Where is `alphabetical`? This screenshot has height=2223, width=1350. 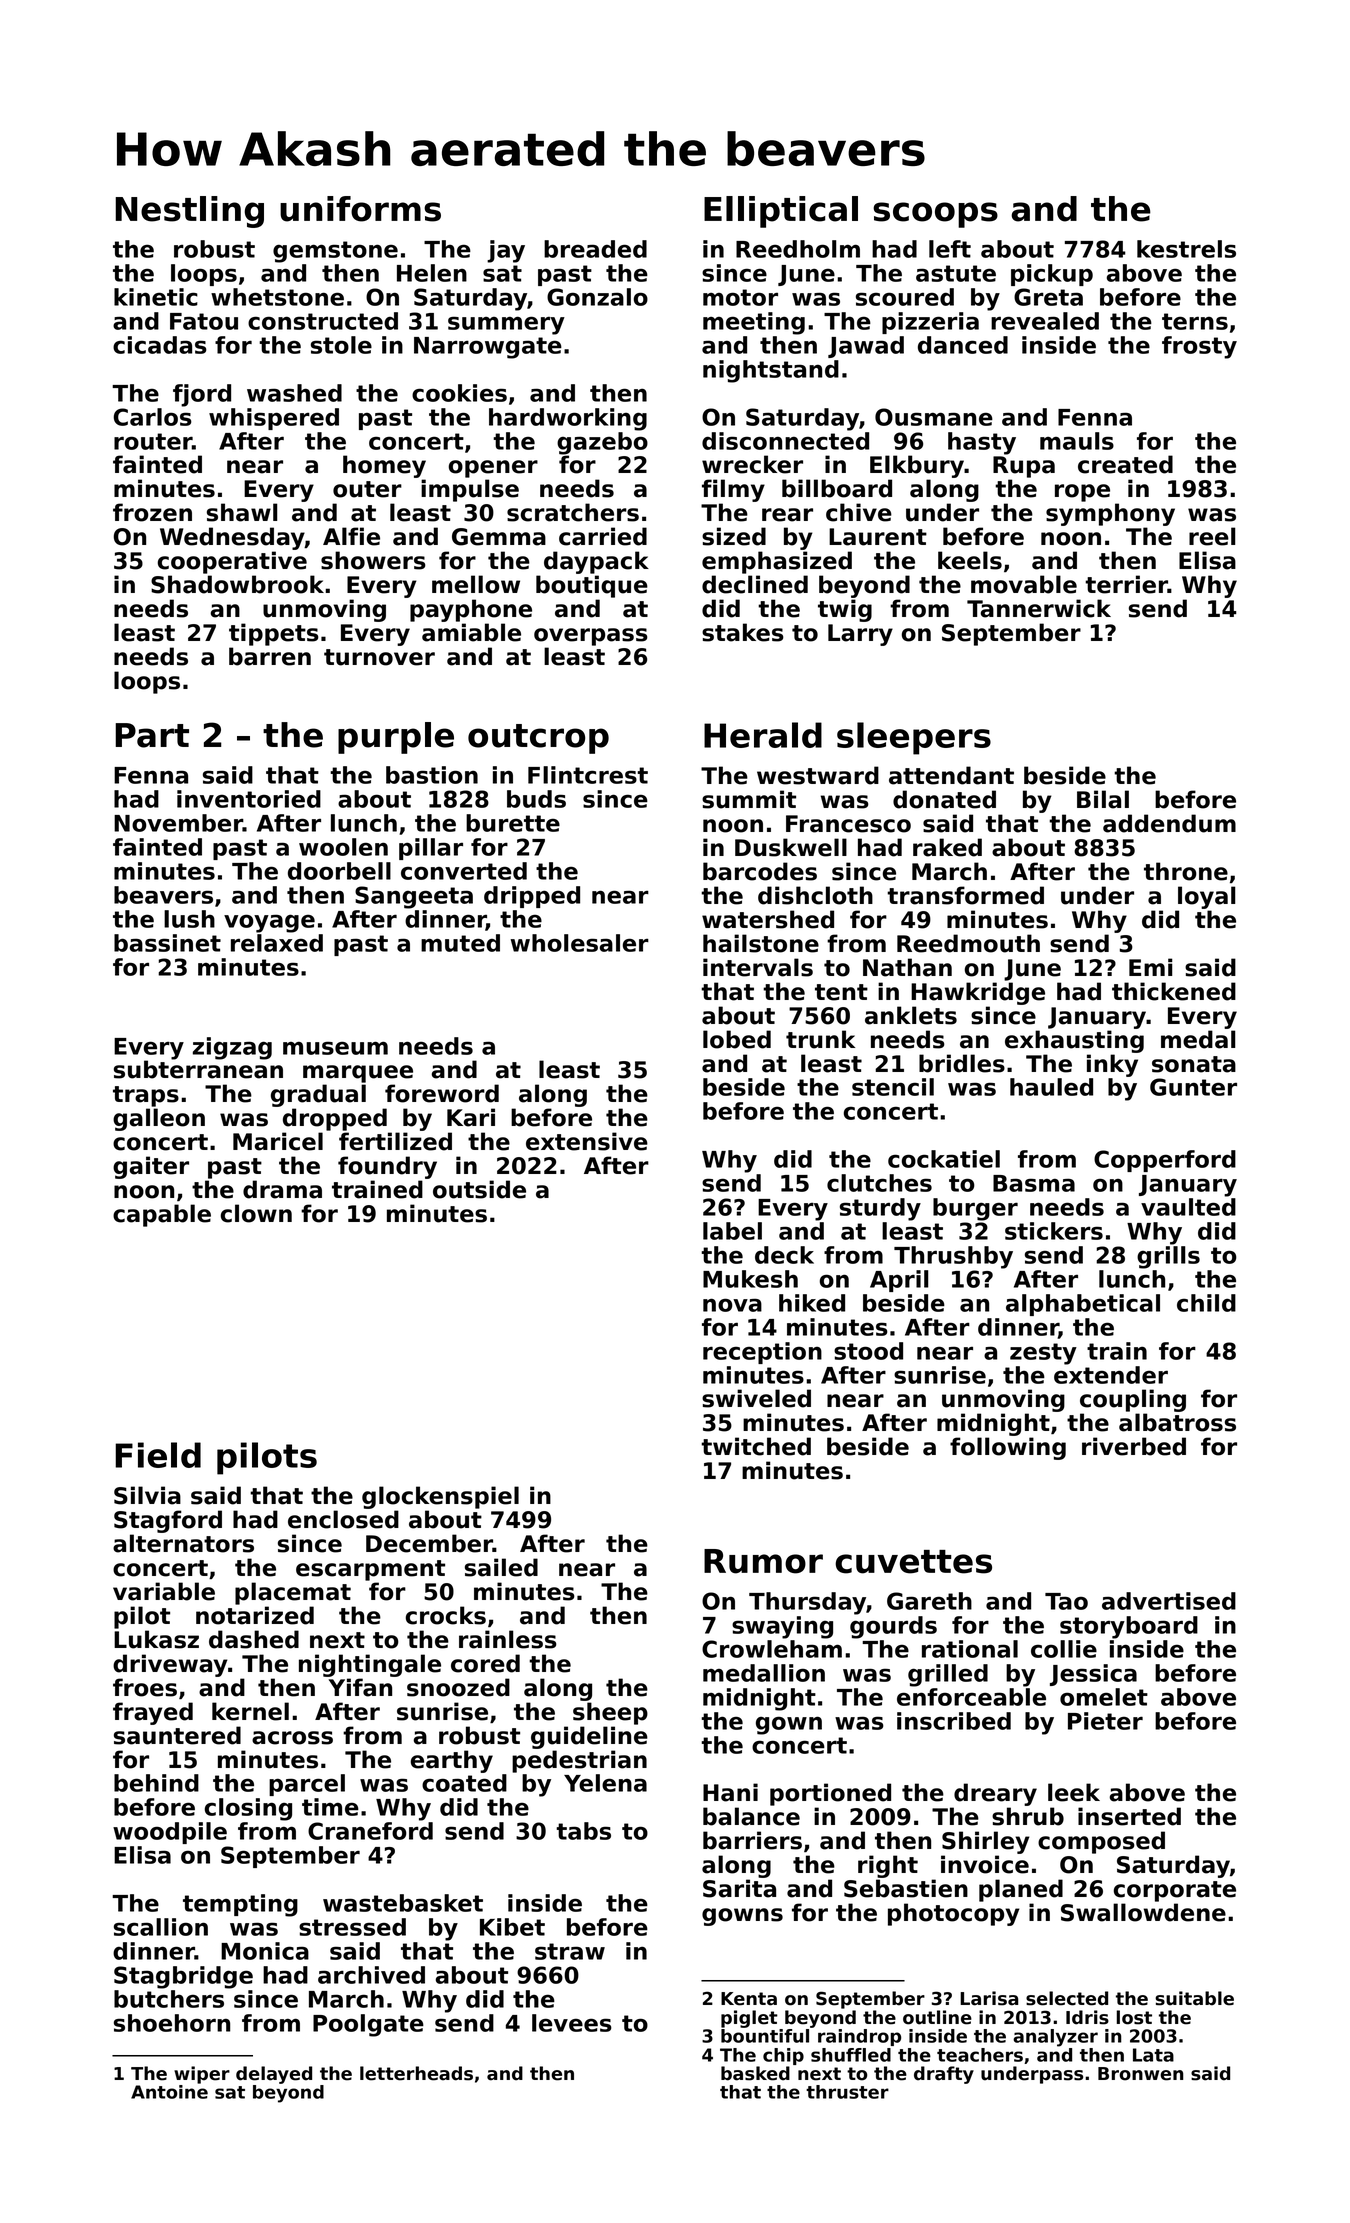 alphabetical is located at coordinates (1083, 1305).
